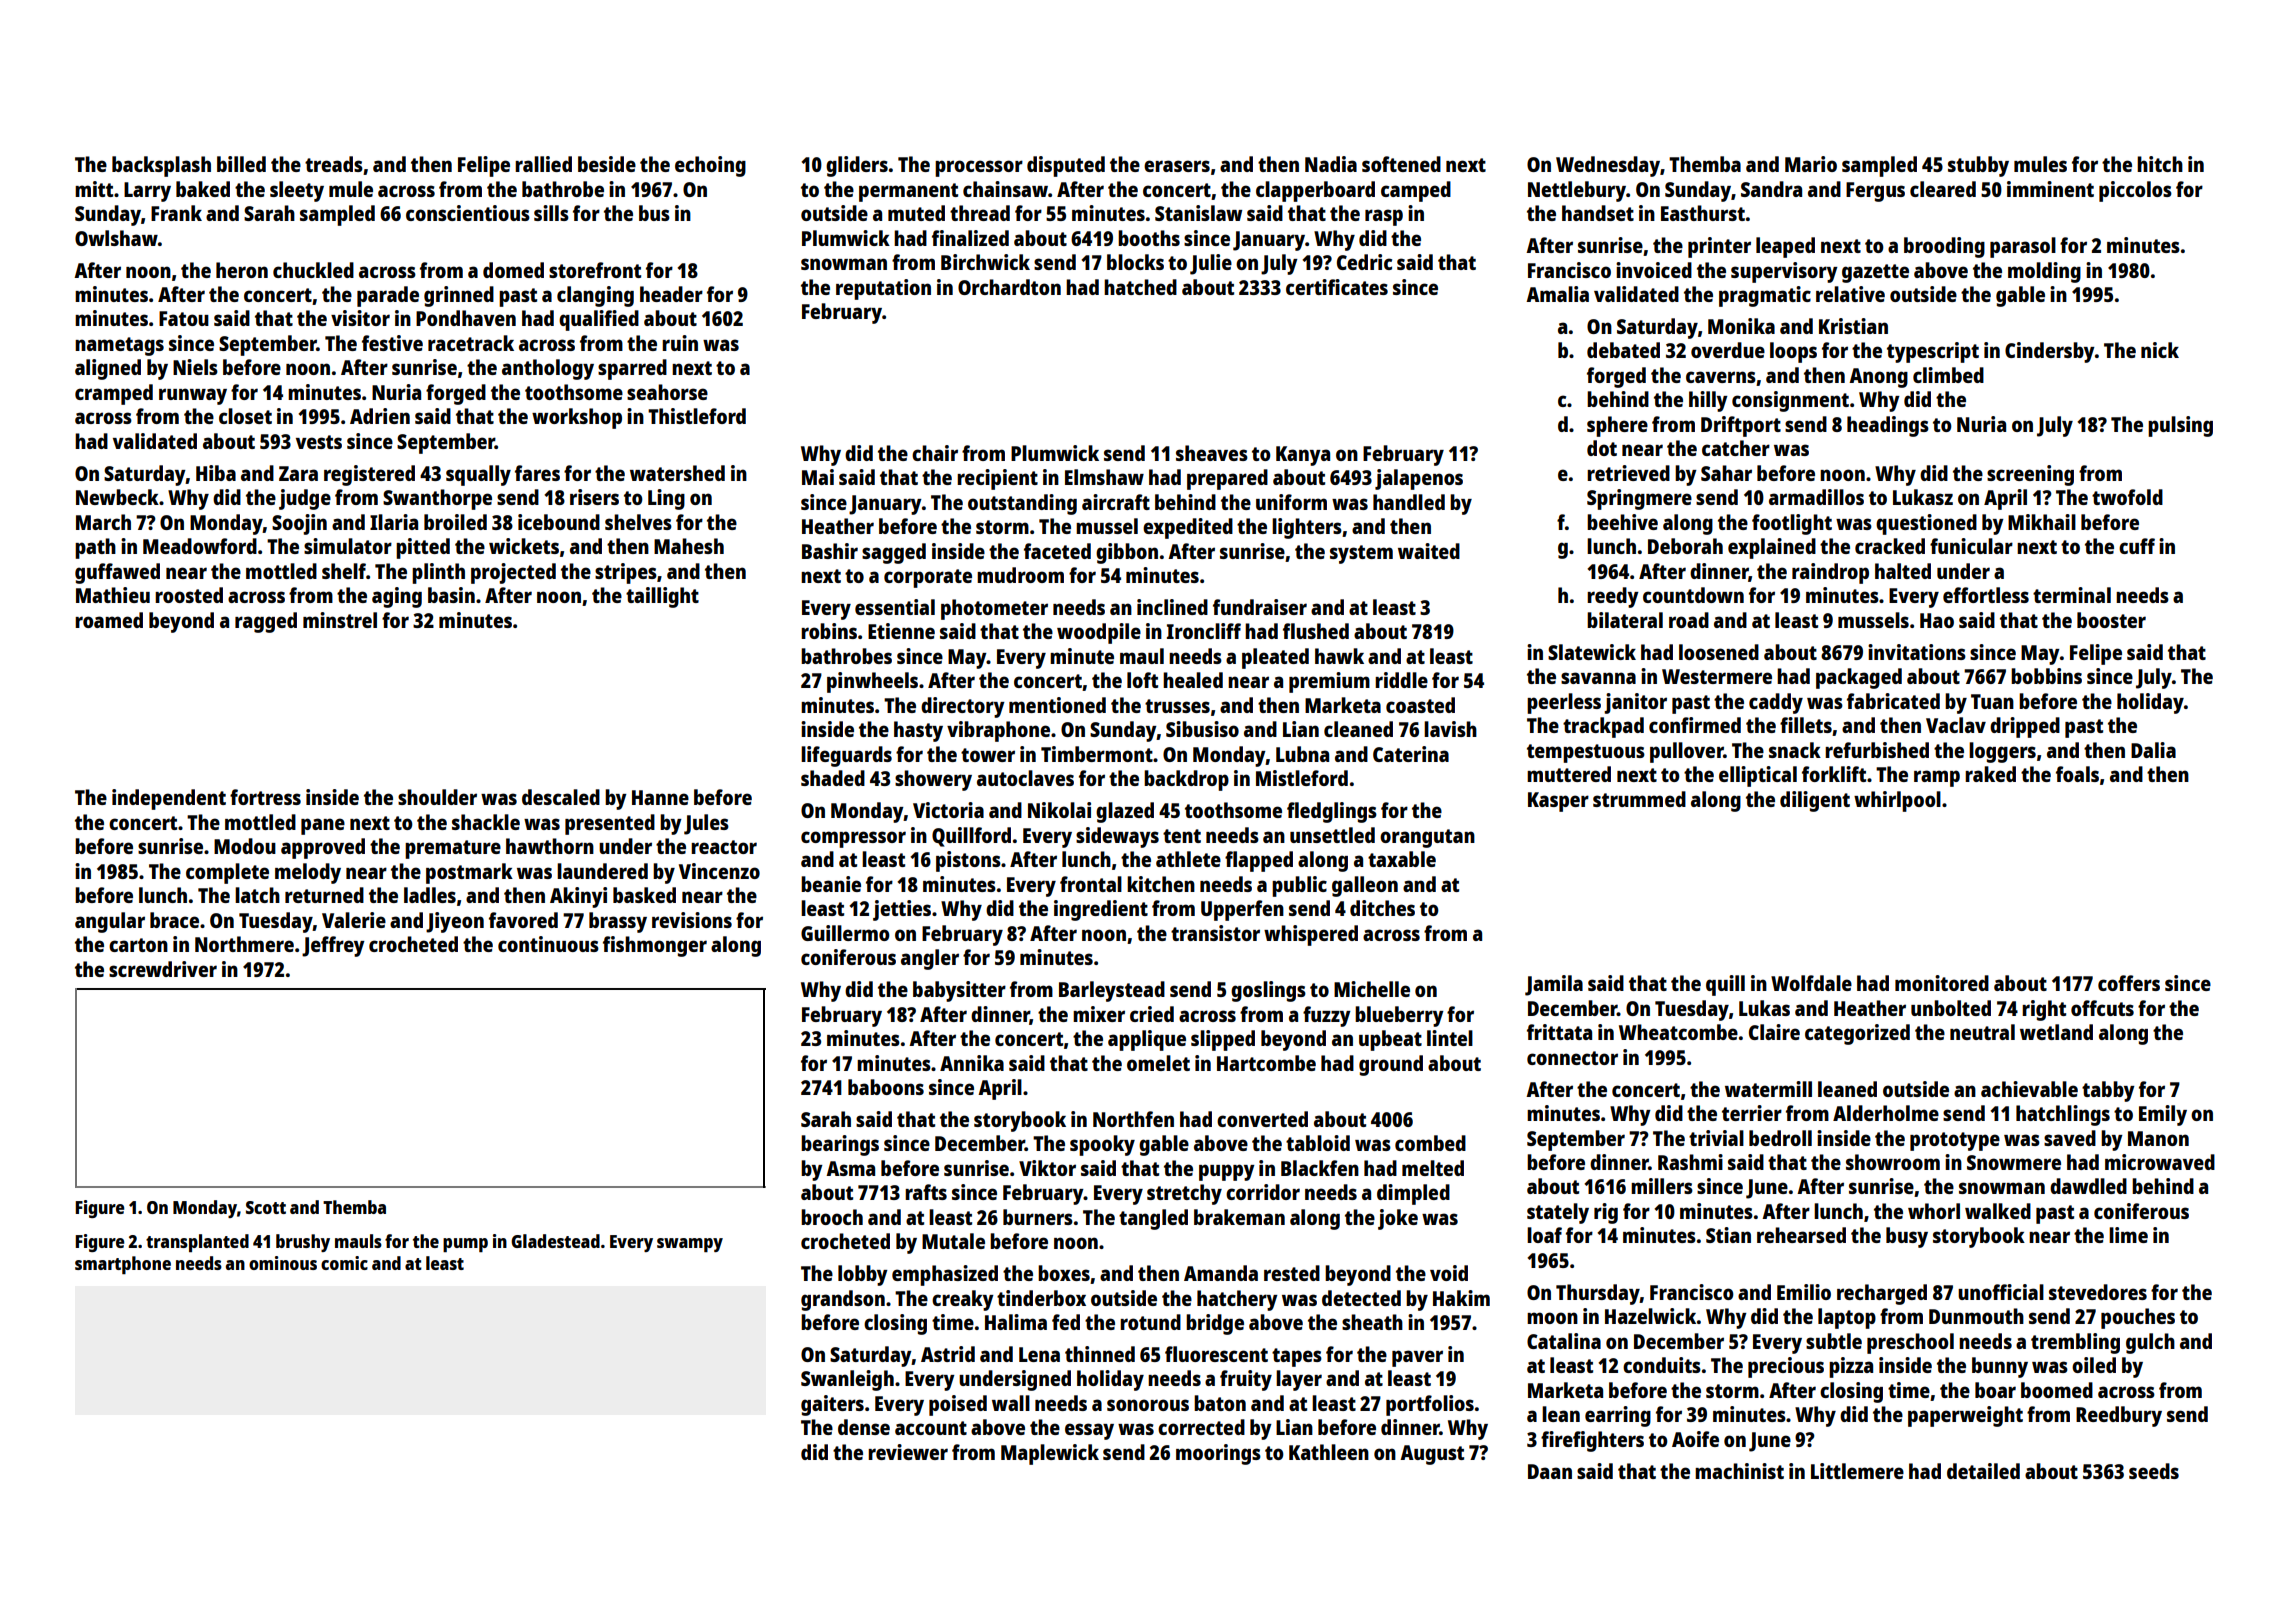  Describe the element at coordinates (1608, 166) in the document. I see `Wednesday` at that location.
